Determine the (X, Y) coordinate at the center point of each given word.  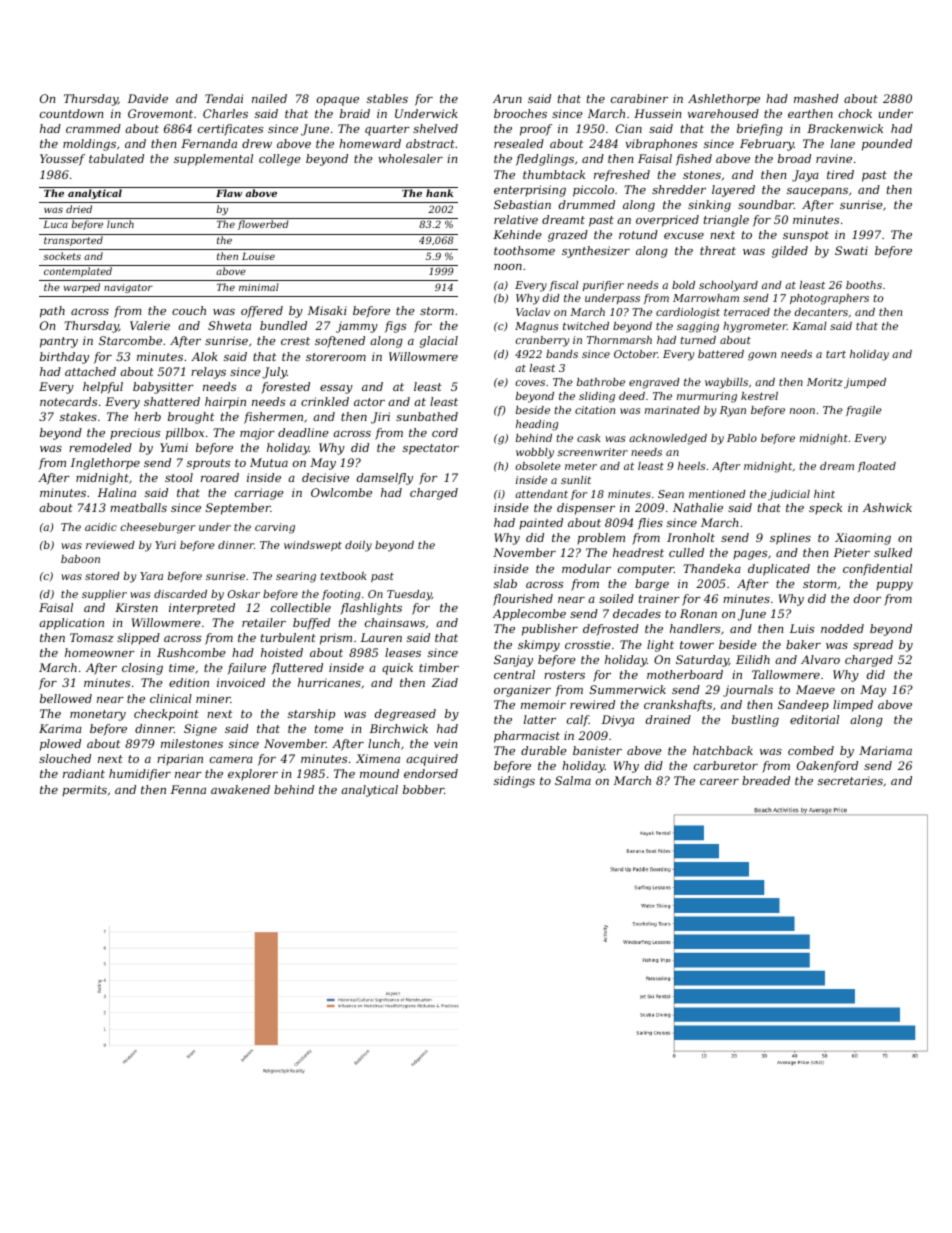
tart (836, 354)
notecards (68, 401)
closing (142, 669)
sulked (893, 552)
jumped (865, 383)
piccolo (593, 191)
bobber (423, 789)
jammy (357, 327)
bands (562, 354)
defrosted (611, 630)
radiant (84, 773)
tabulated (116, 158)
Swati (851, 250)
